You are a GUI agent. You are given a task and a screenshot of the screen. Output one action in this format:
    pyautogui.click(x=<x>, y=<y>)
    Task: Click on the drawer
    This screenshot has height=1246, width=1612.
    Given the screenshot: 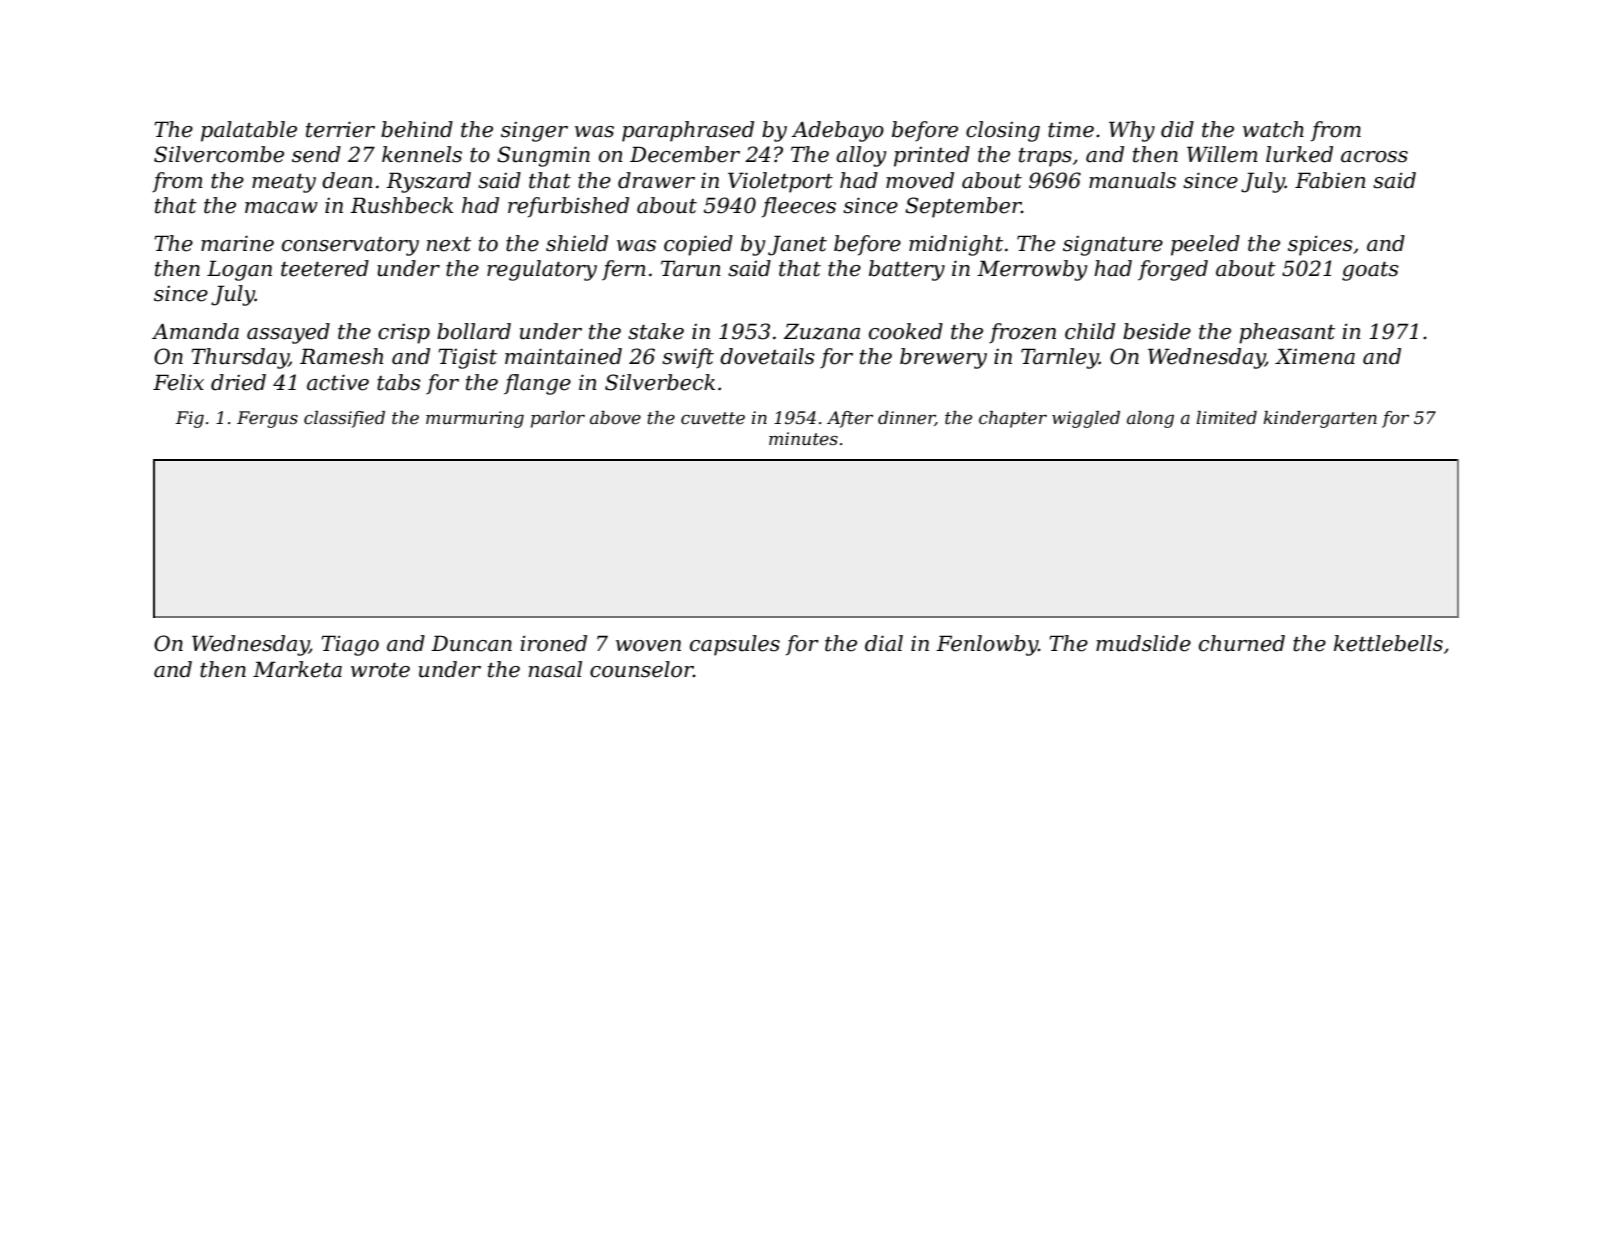 What is the action you would take?
    pyautogui.click(x=656, y=180)
